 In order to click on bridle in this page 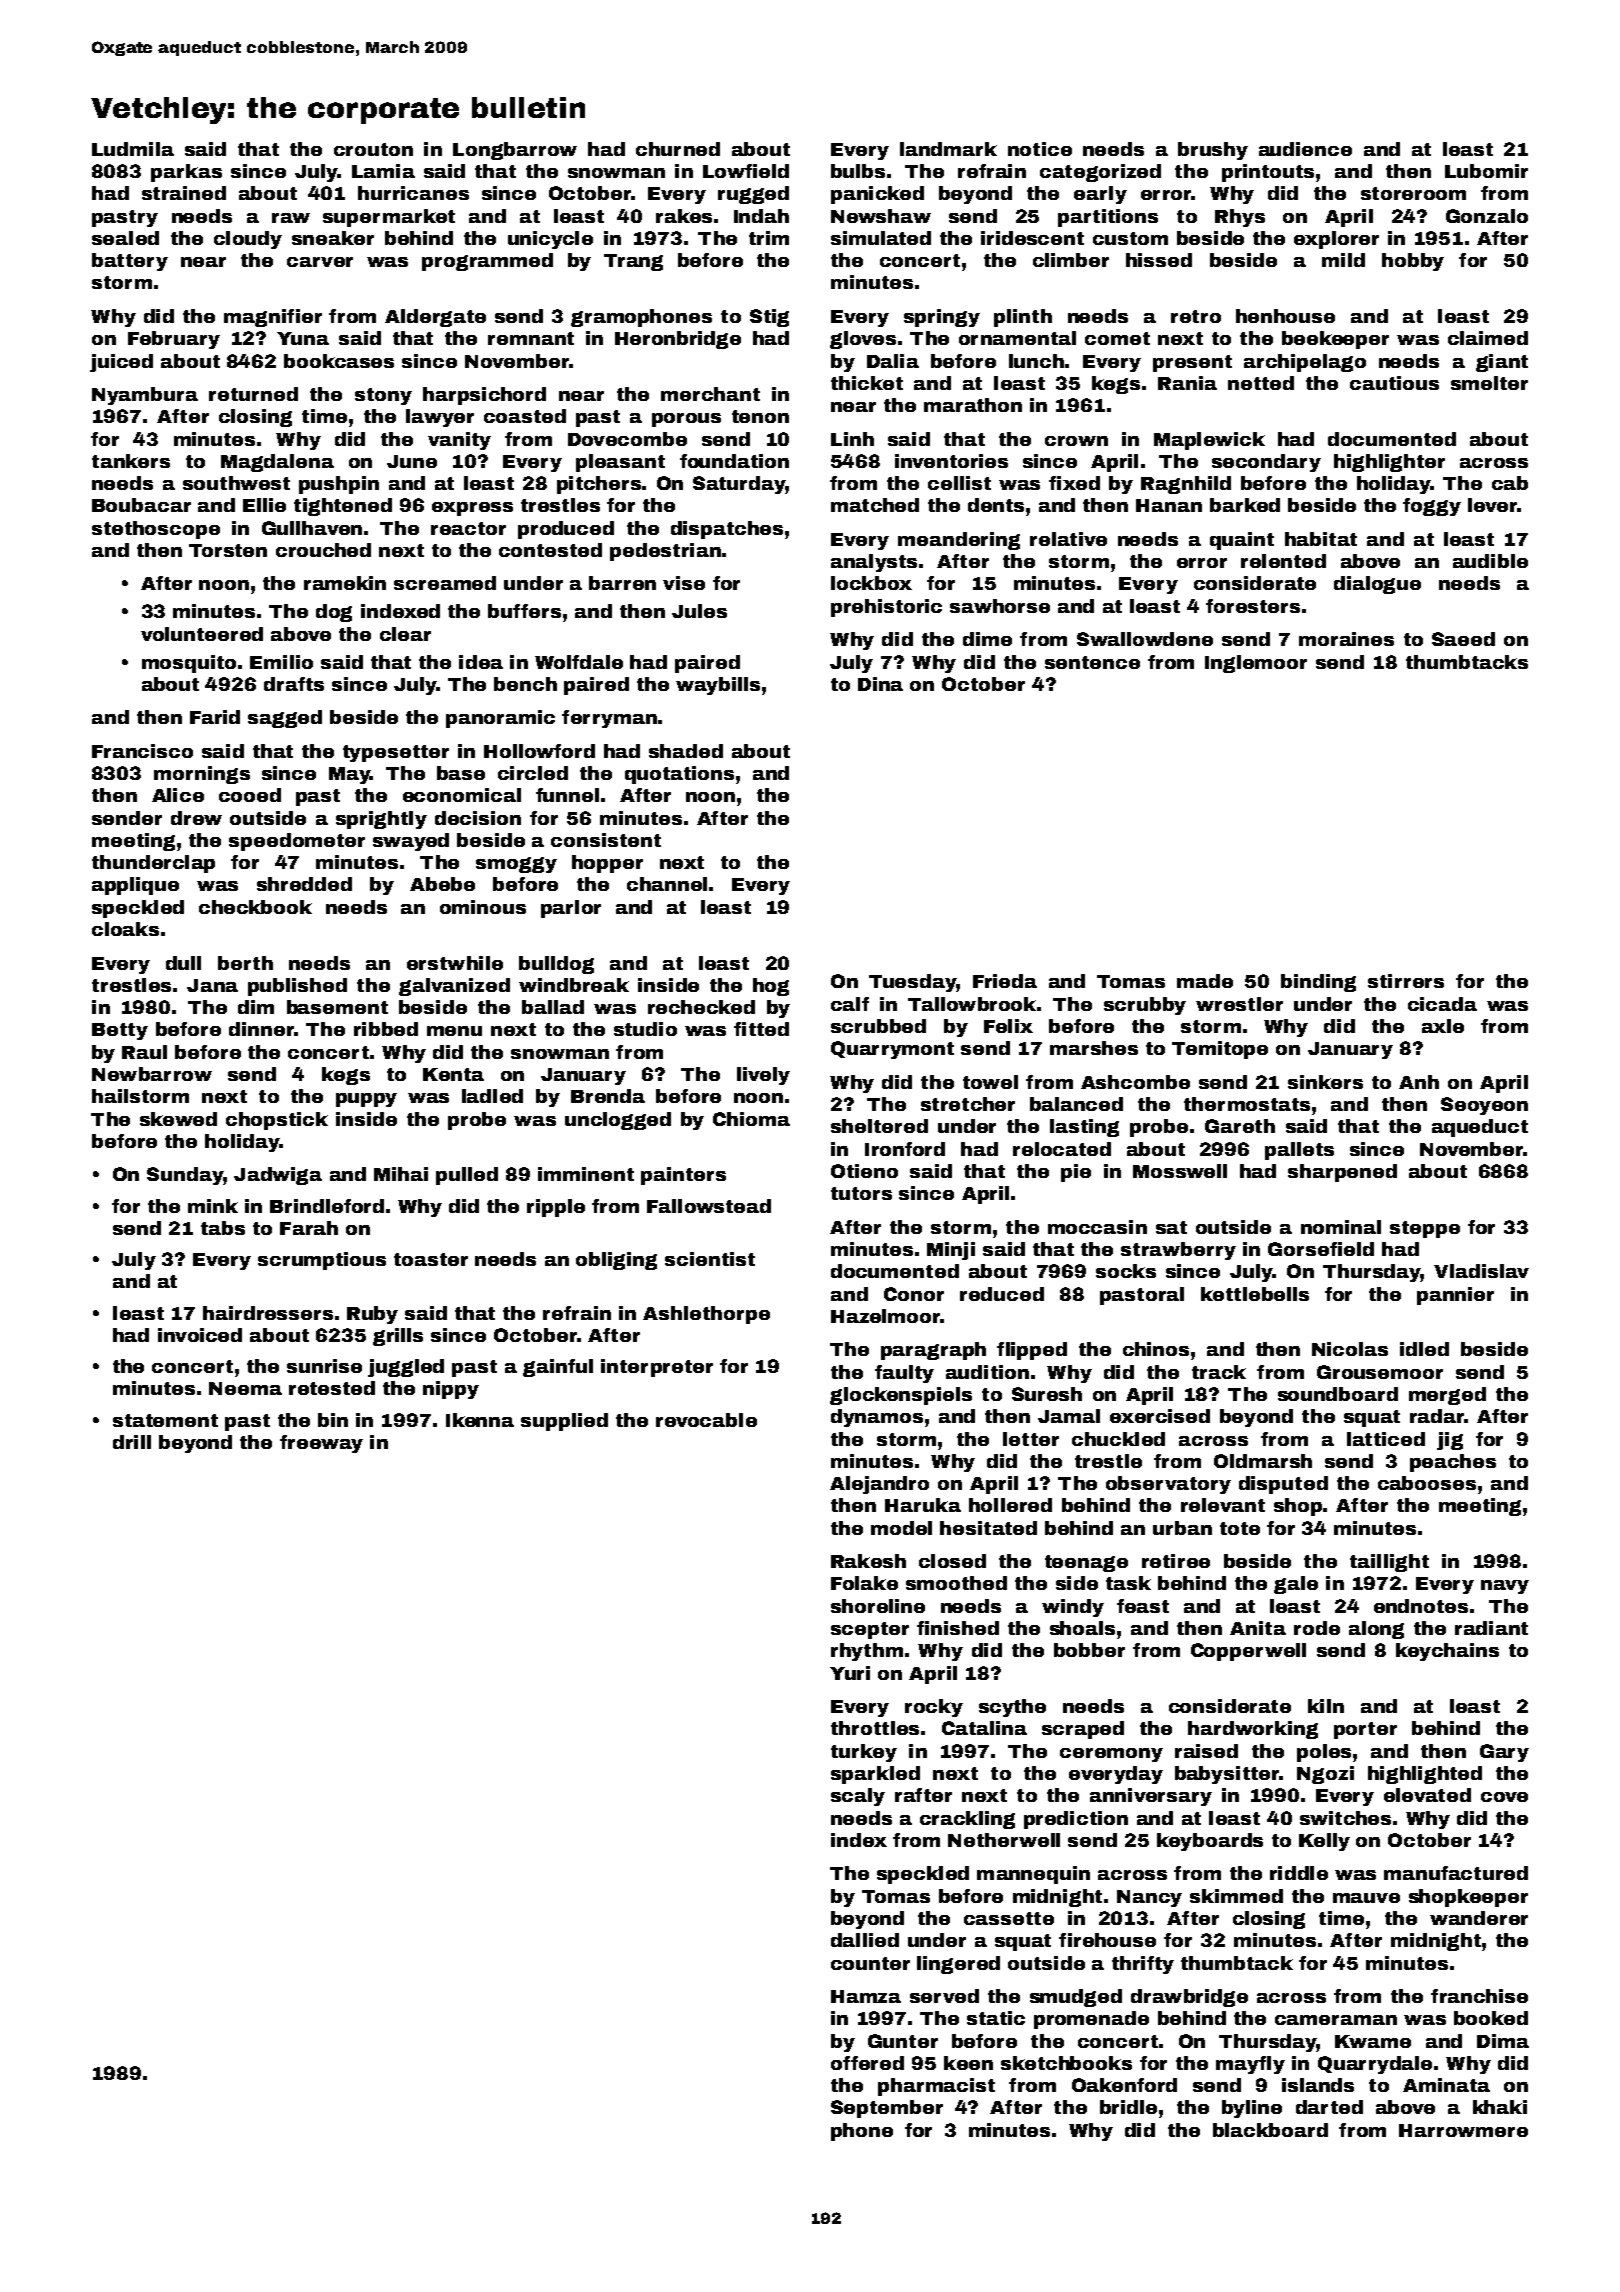, I will do `click(1128, 2107)`.
